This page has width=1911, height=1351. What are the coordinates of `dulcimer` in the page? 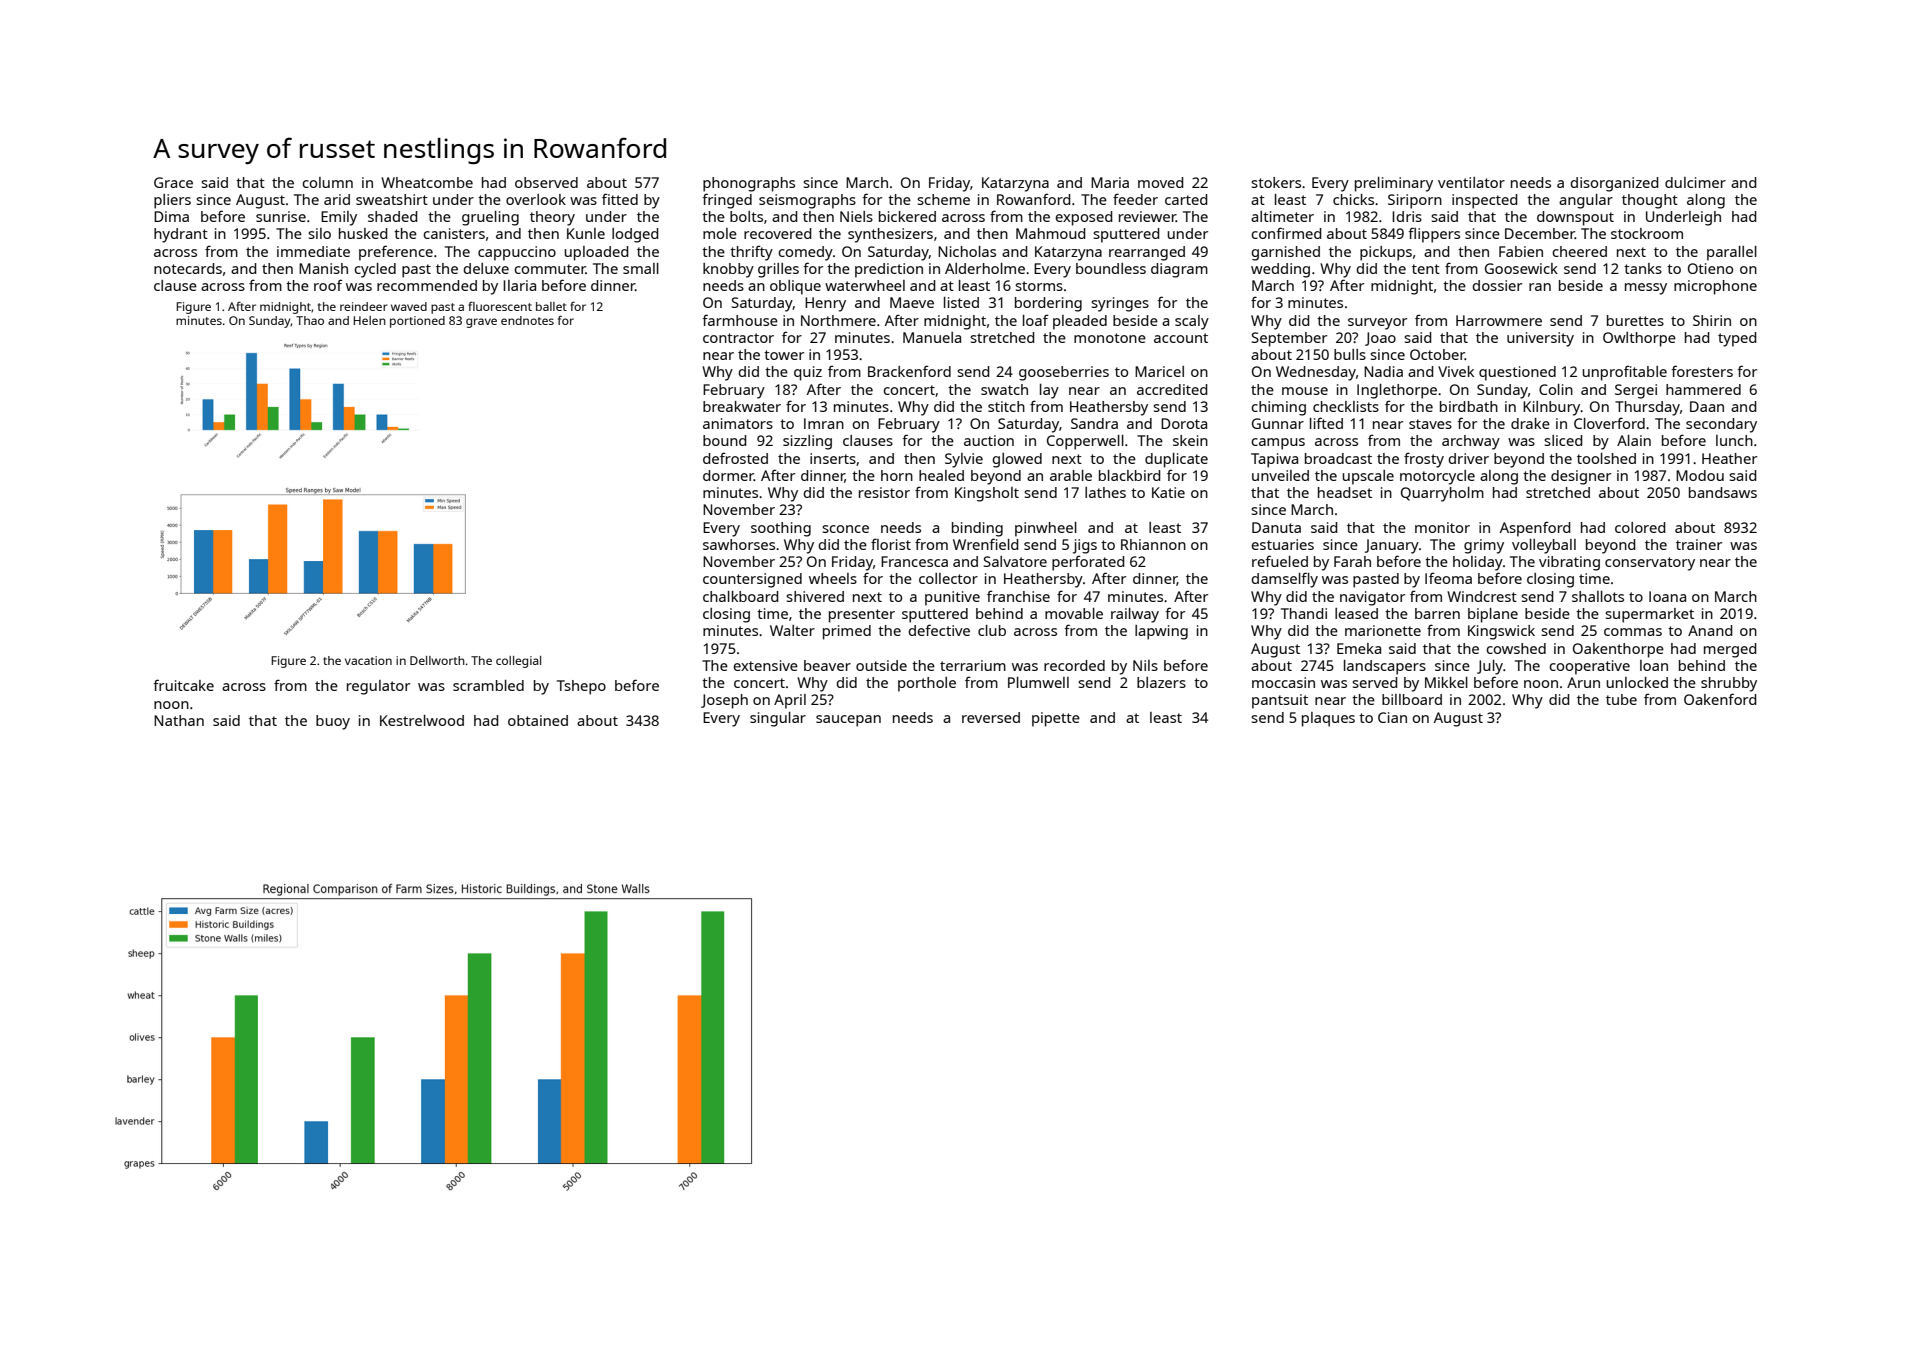 It's located at (1695, 182).
